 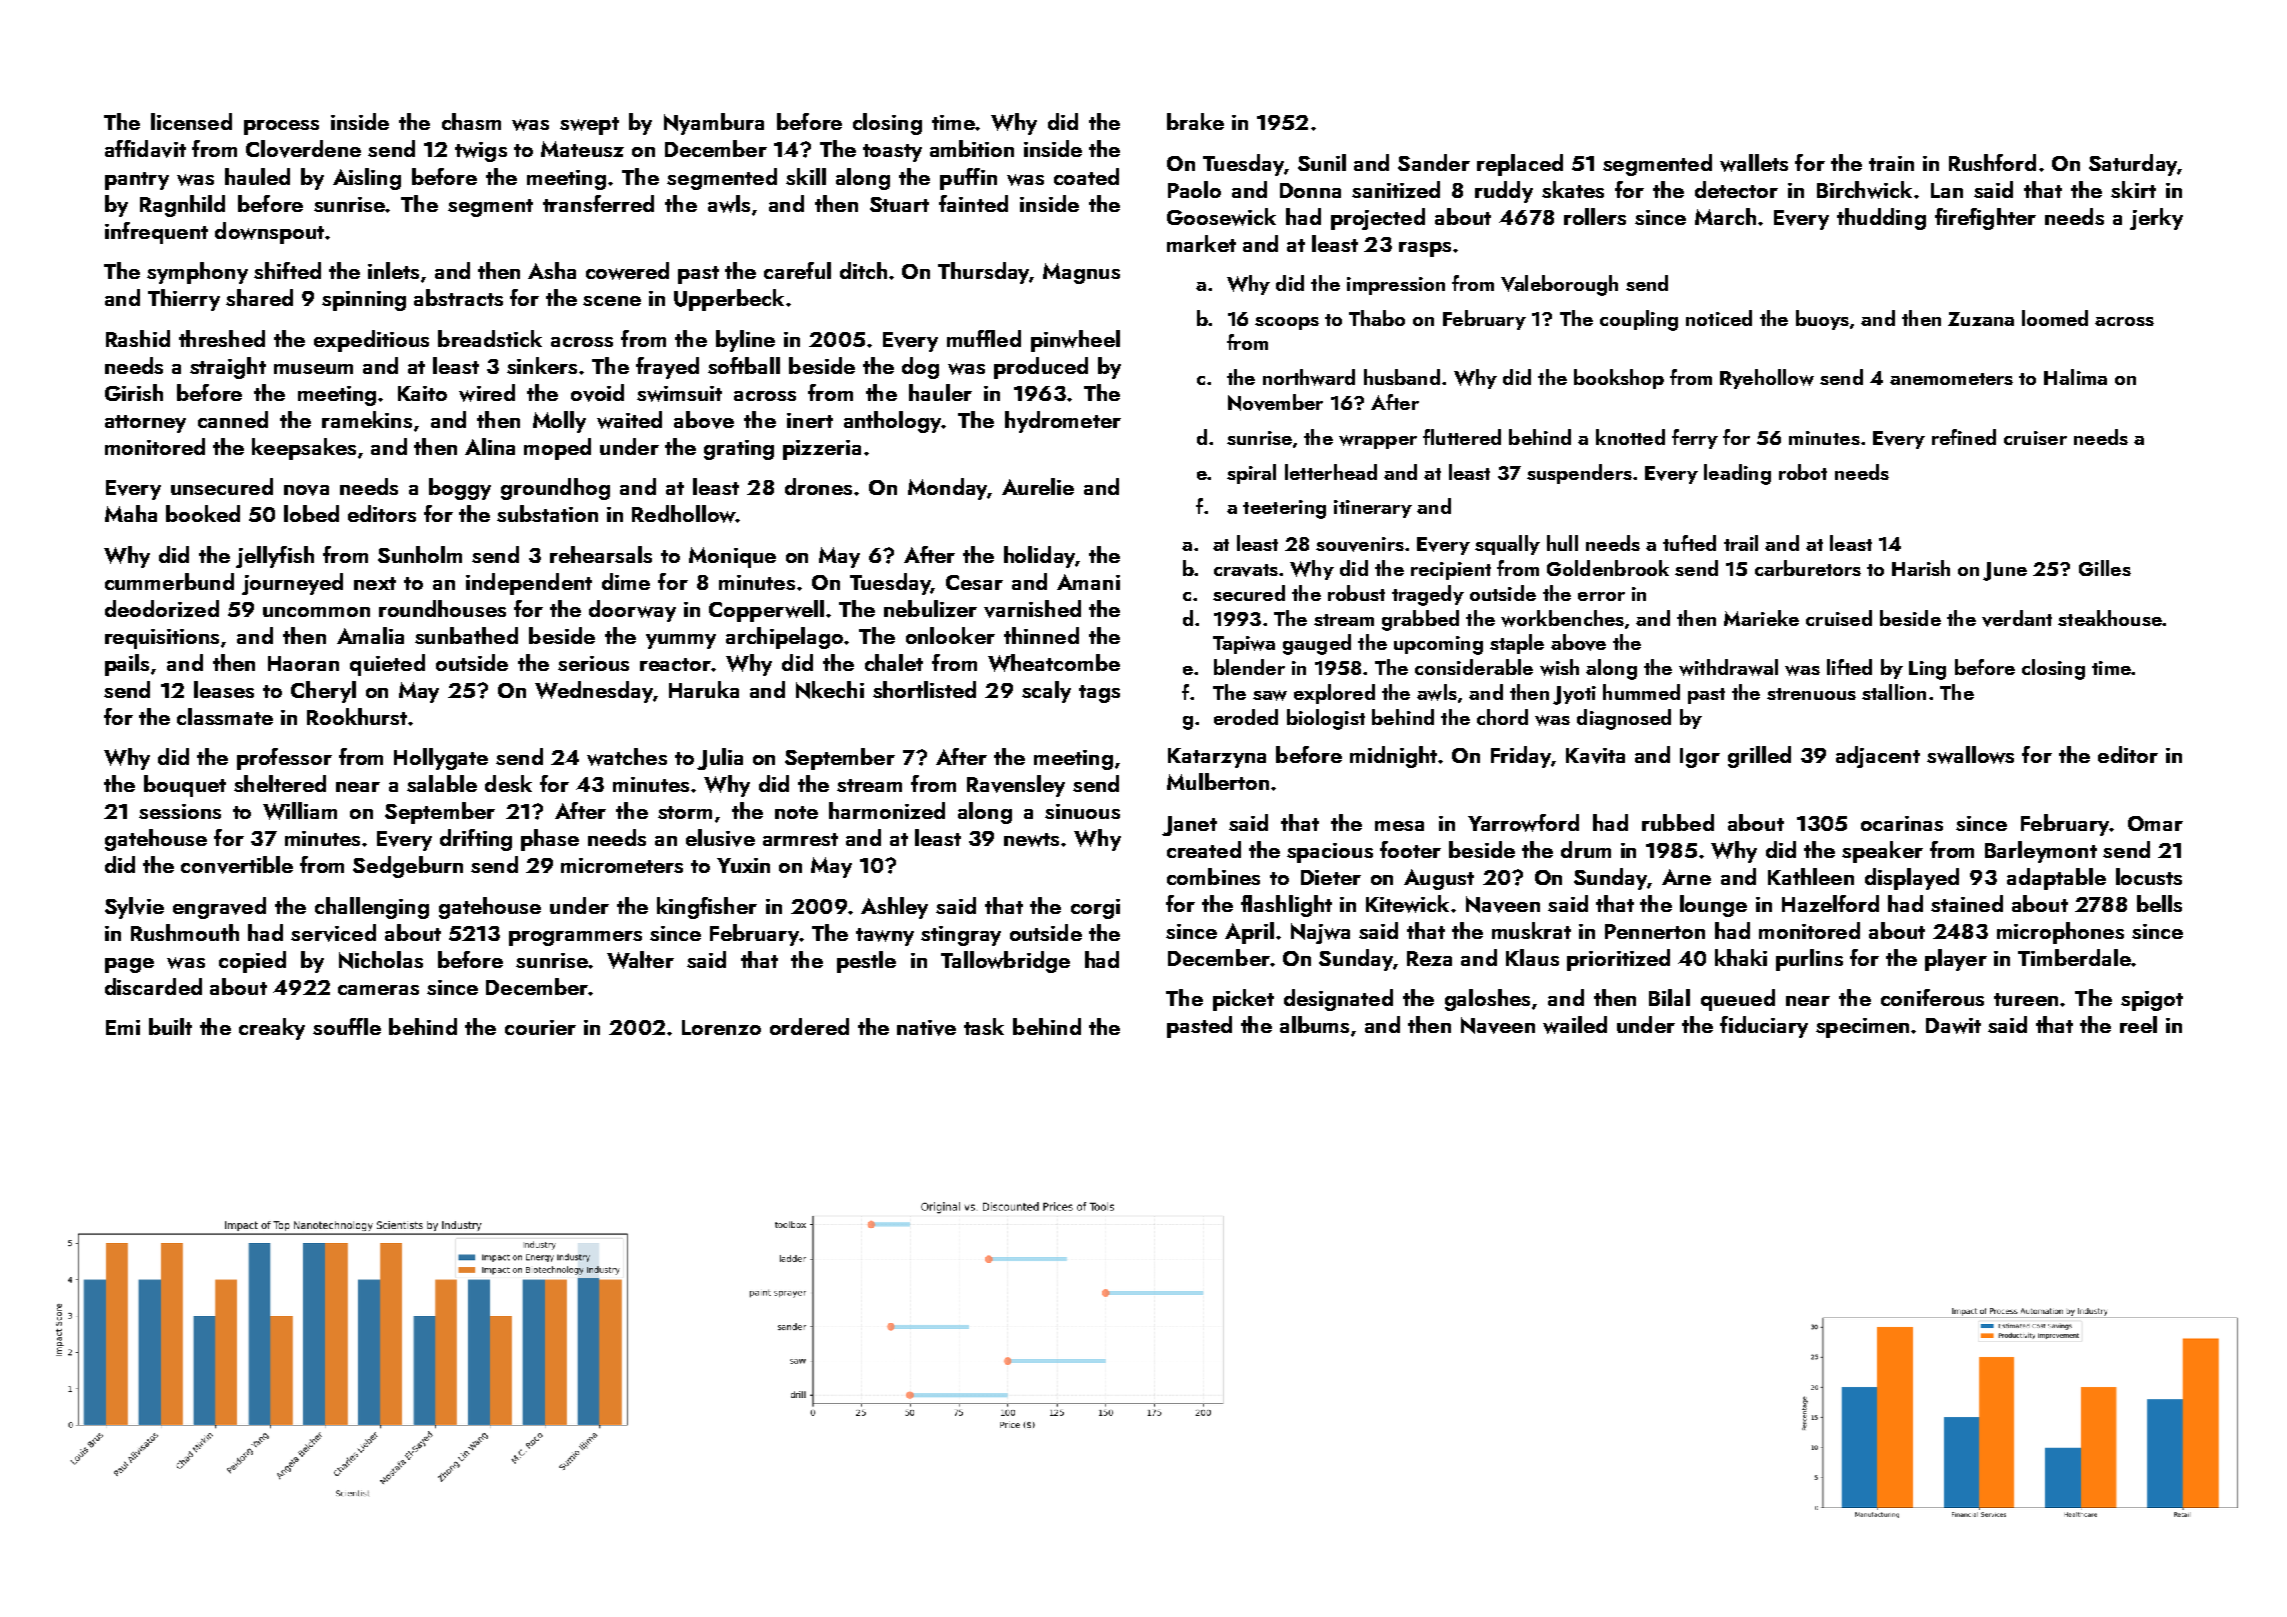 What do you see at coordinates (422, 393) in the page?
I see `Kaito` at bounding box center [422, 393].
